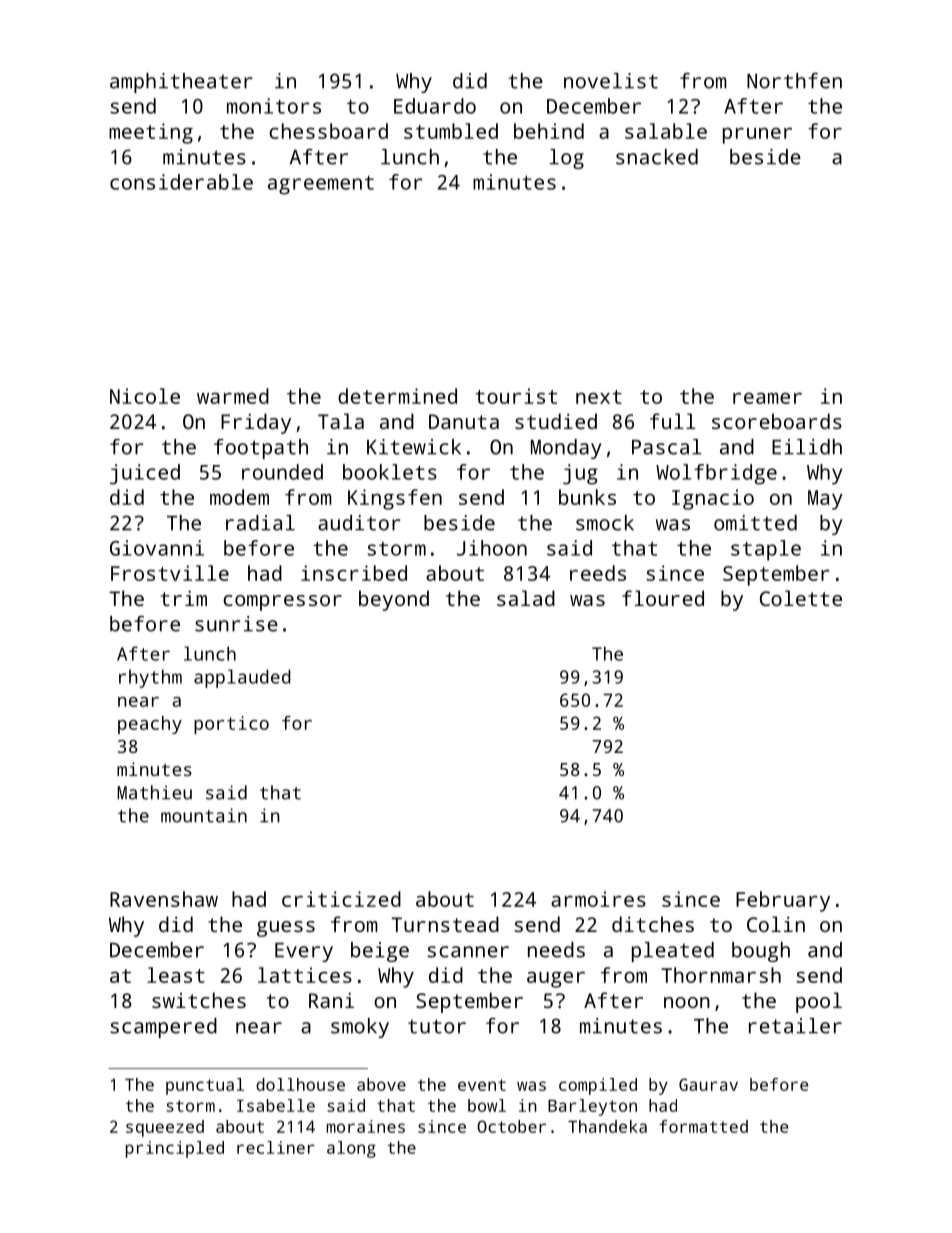  I want to click on novelist, so click(611, 81).
